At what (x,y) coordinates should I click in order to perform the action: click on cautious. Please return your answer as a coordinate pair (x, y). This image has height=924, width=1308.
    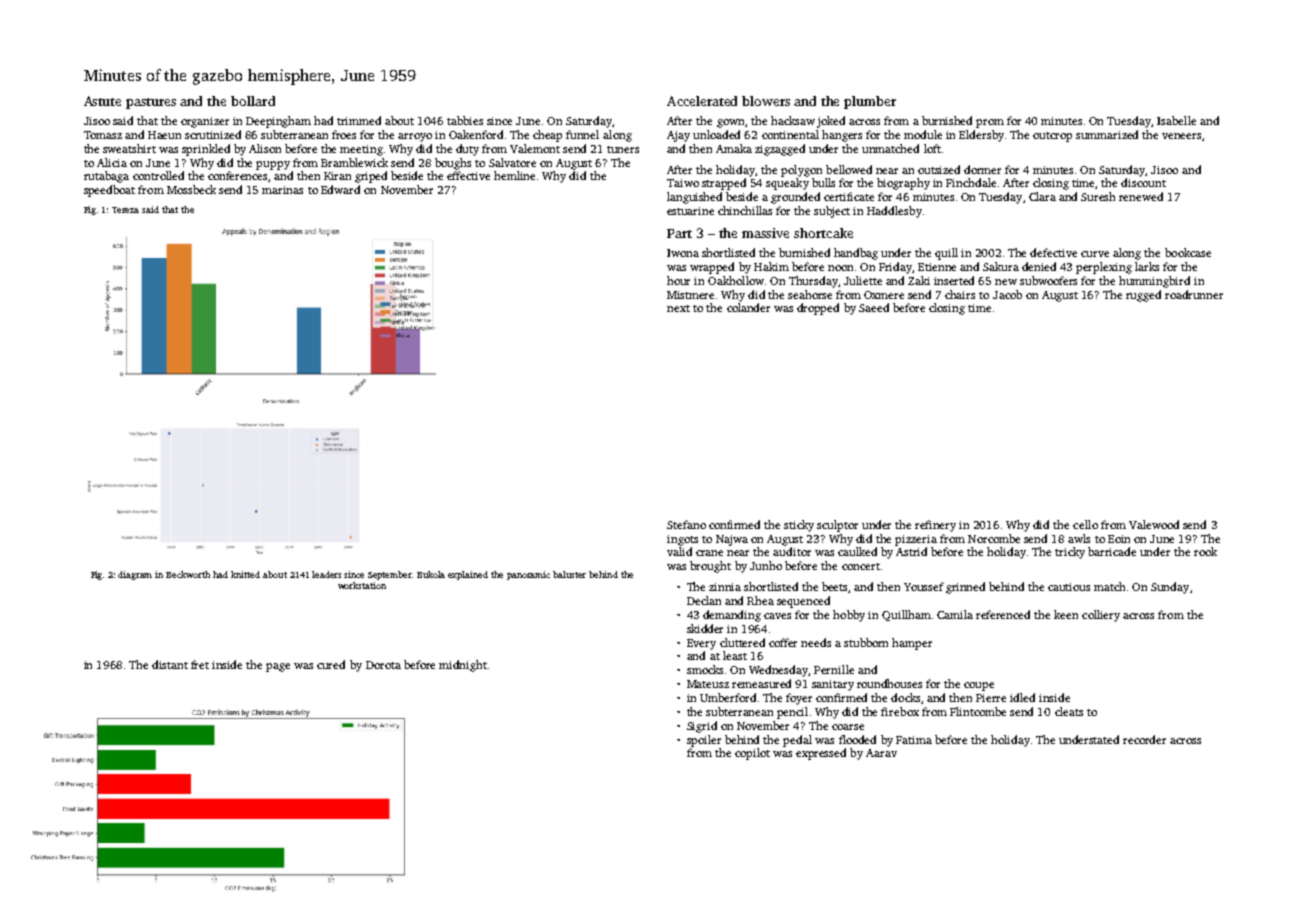
    Looking at the image, I should click on (1069, 587).
